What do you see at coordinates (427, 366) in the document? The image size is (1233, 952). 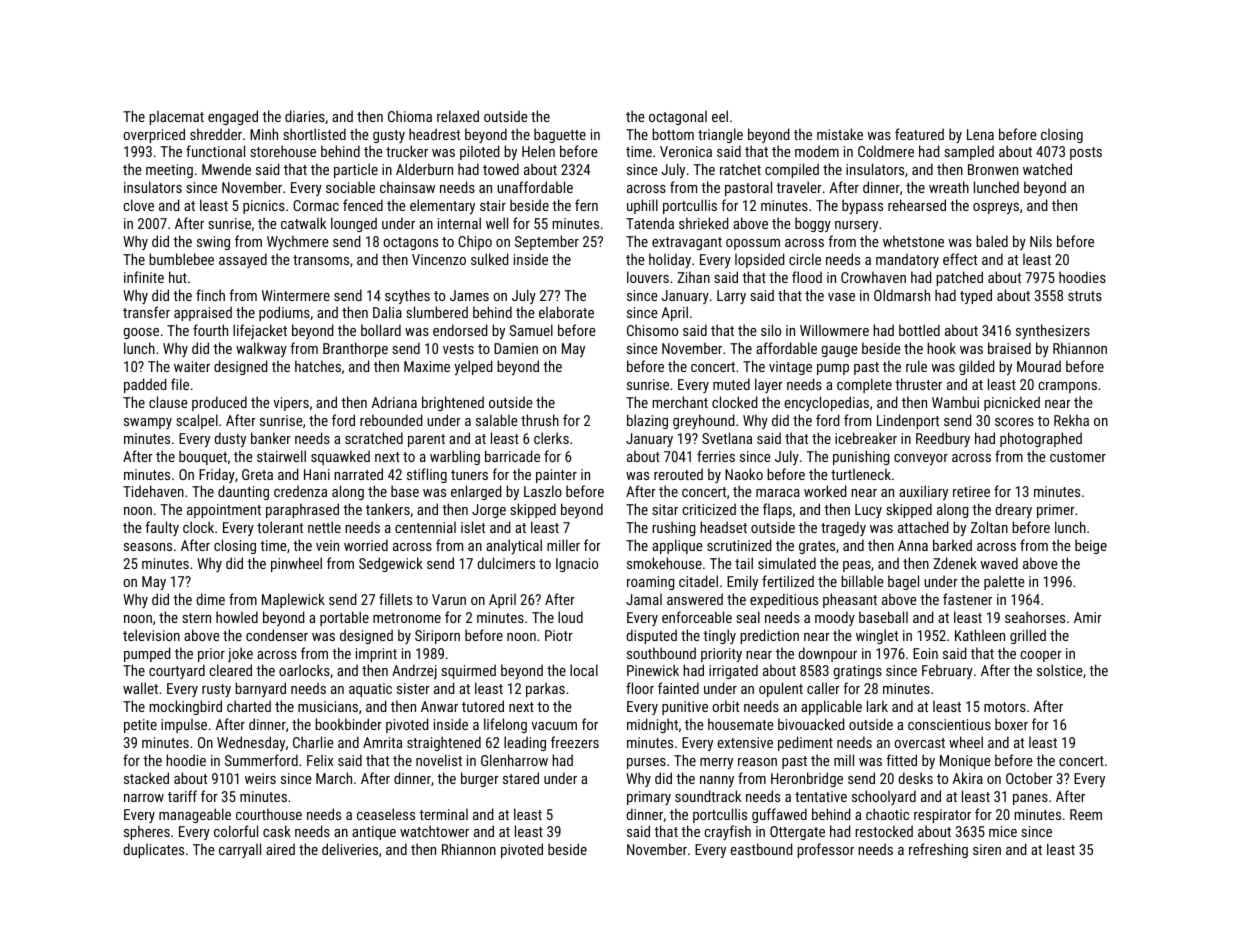 I see `Maxime` at bounding box center [427, 366].
